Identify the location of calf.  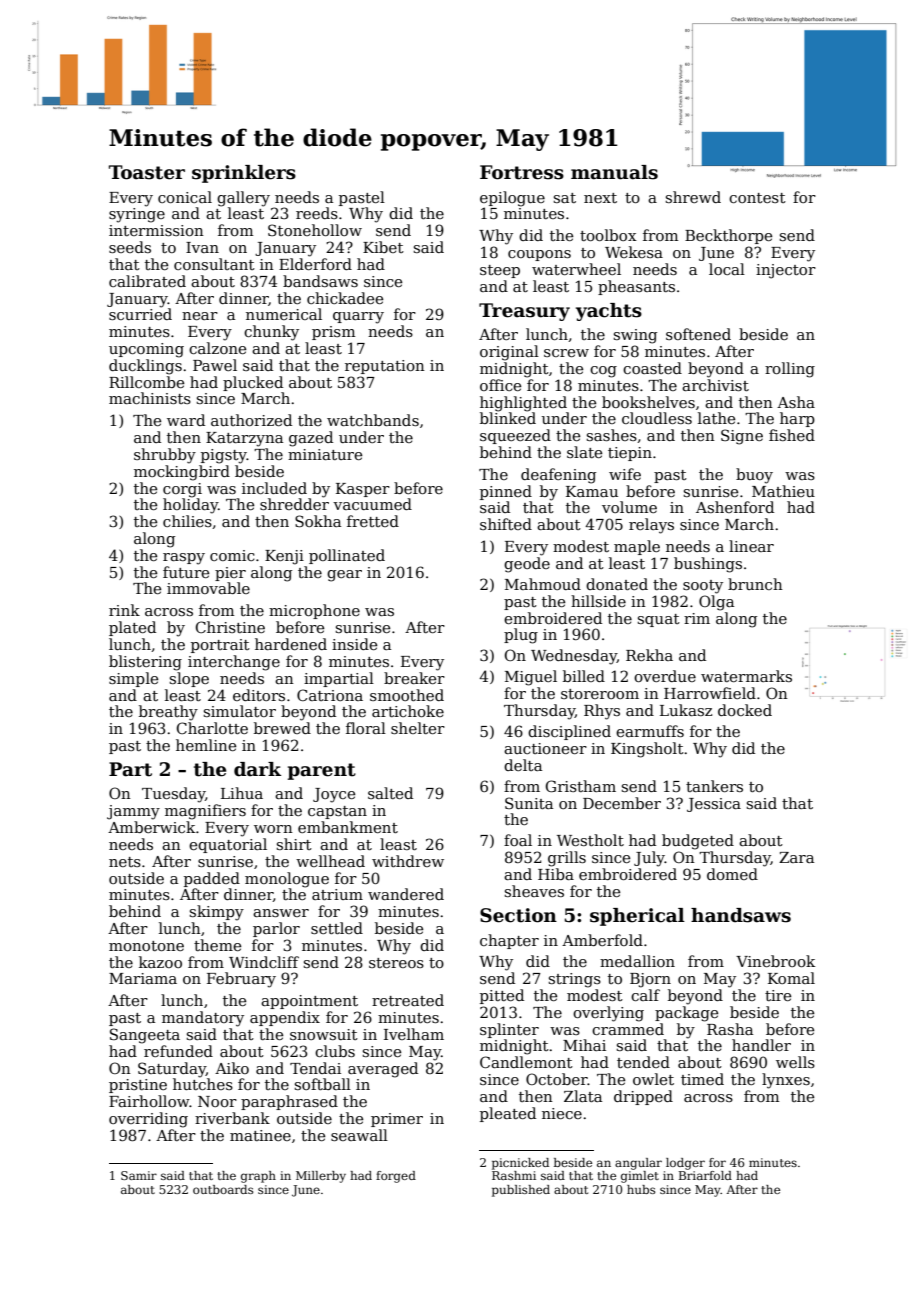
(645, 995).
